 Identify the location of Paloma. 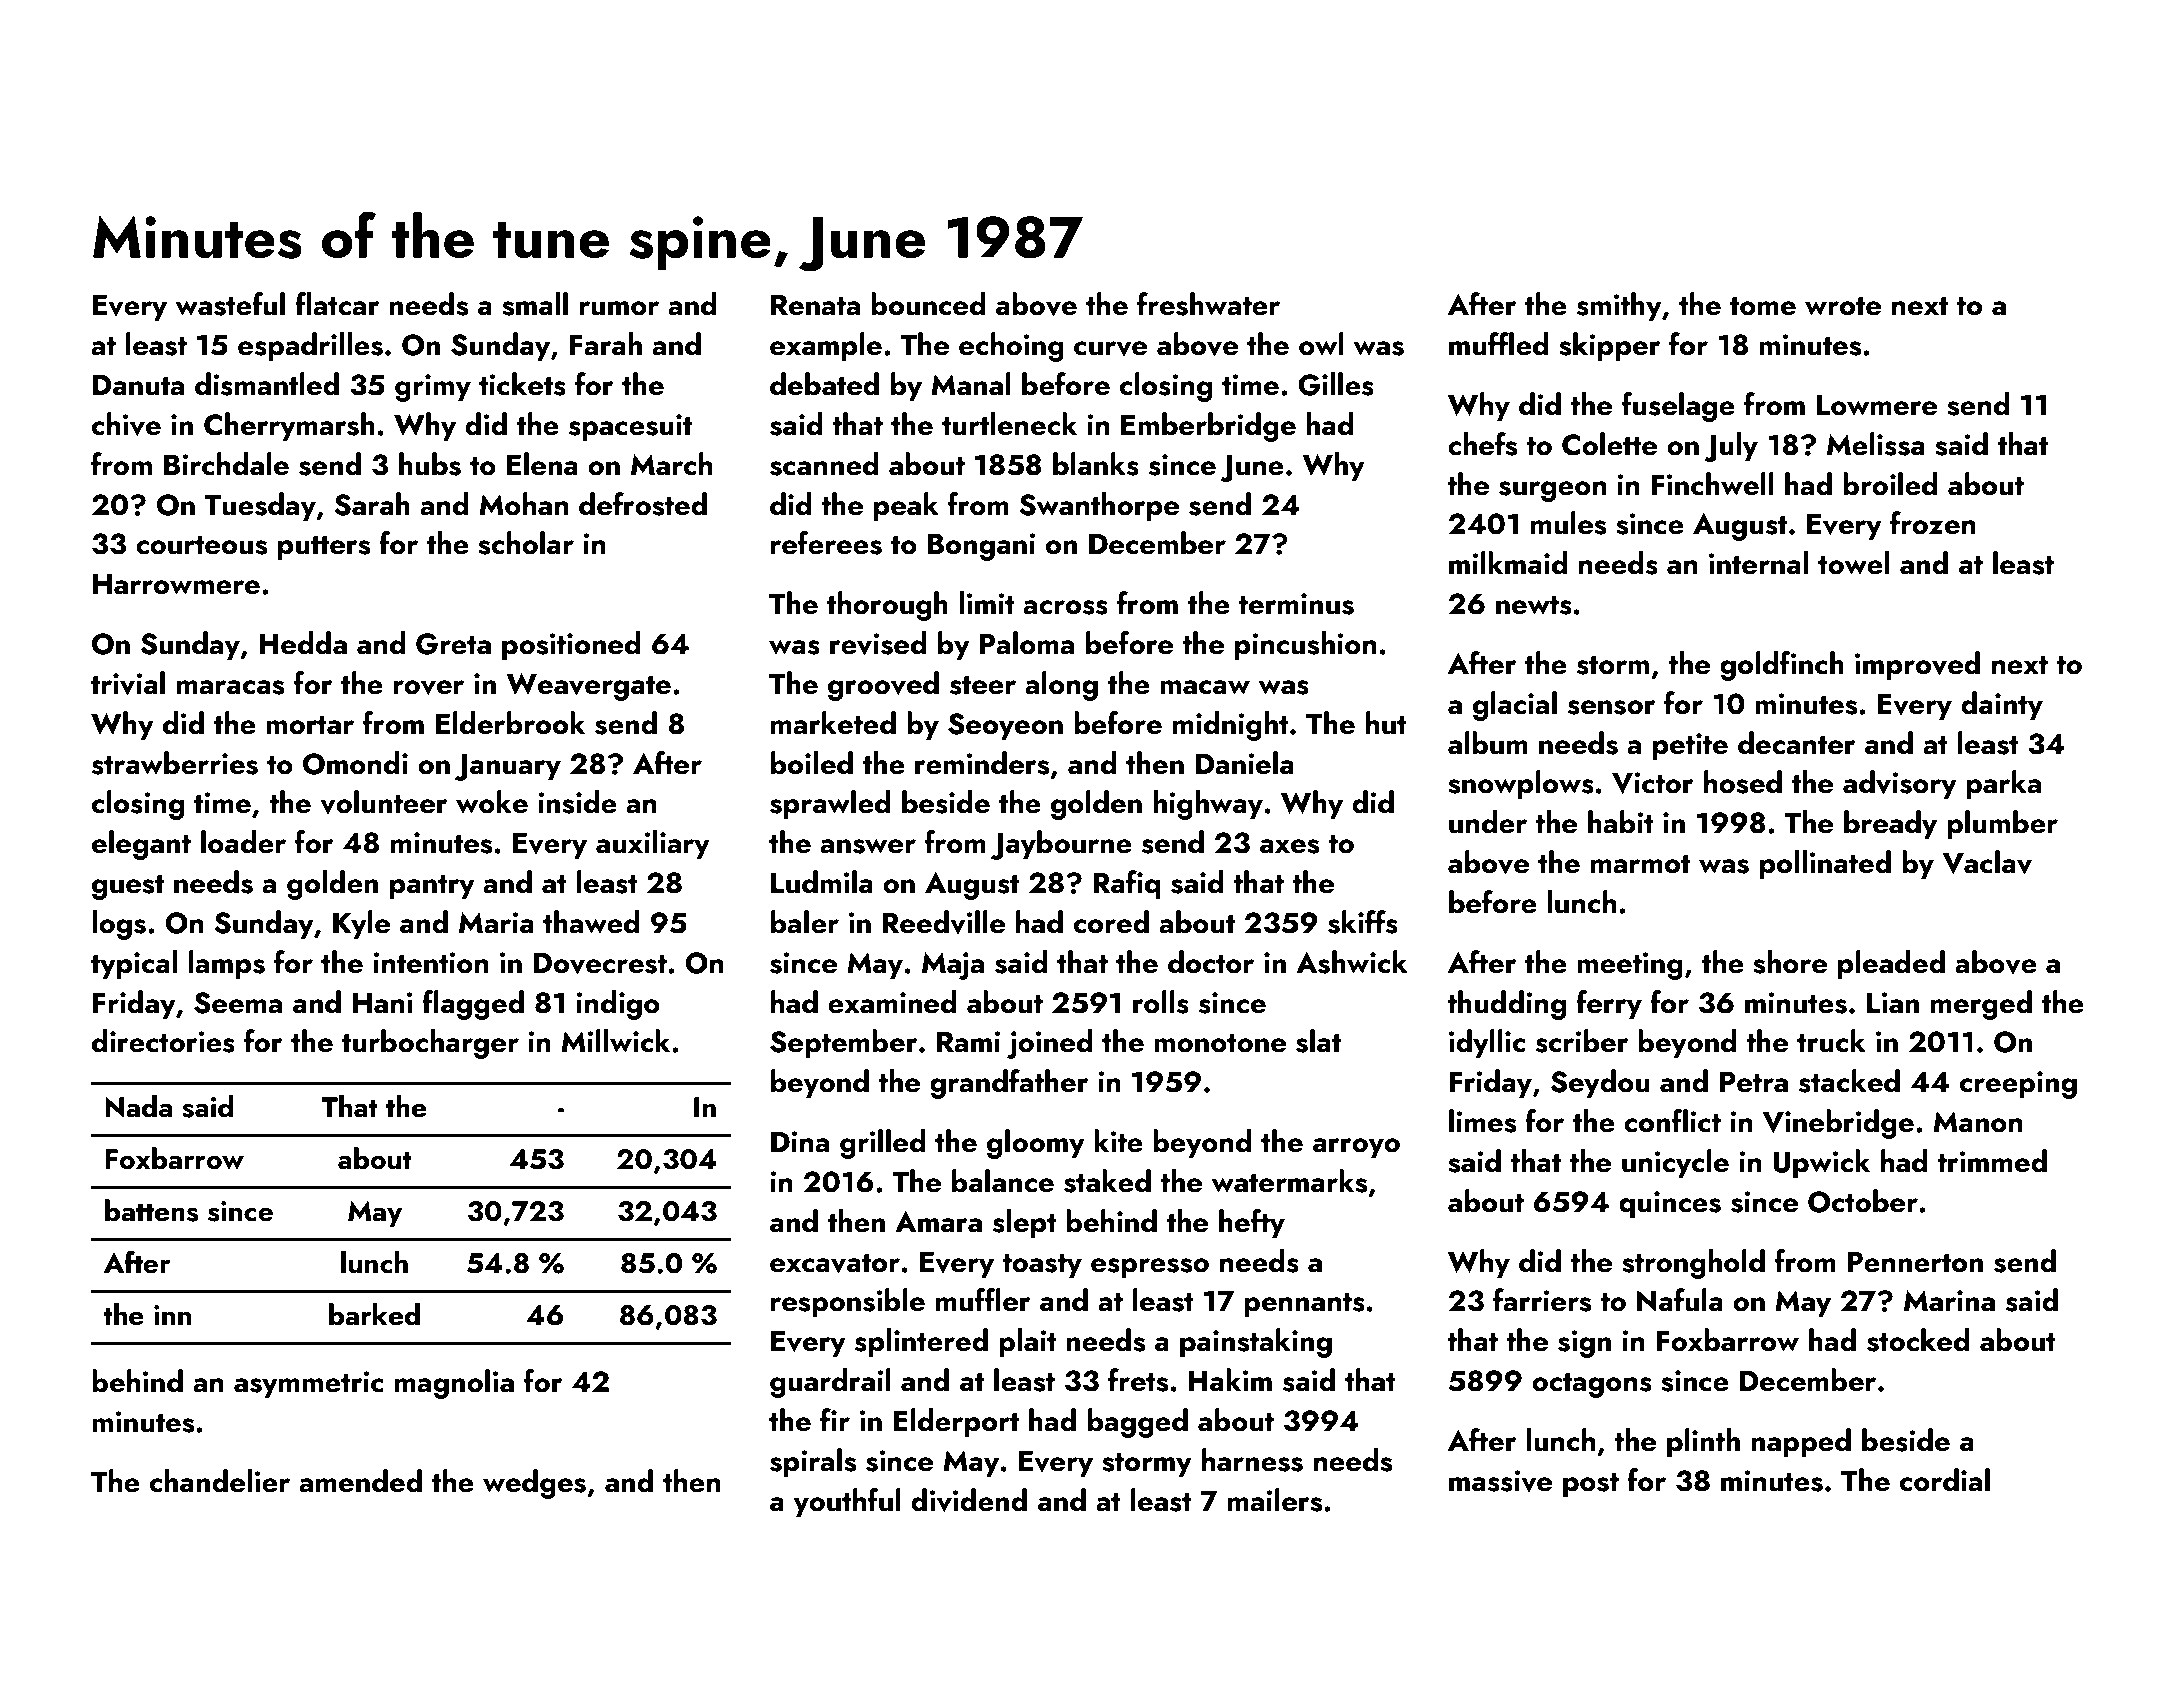
(1027, 643).
